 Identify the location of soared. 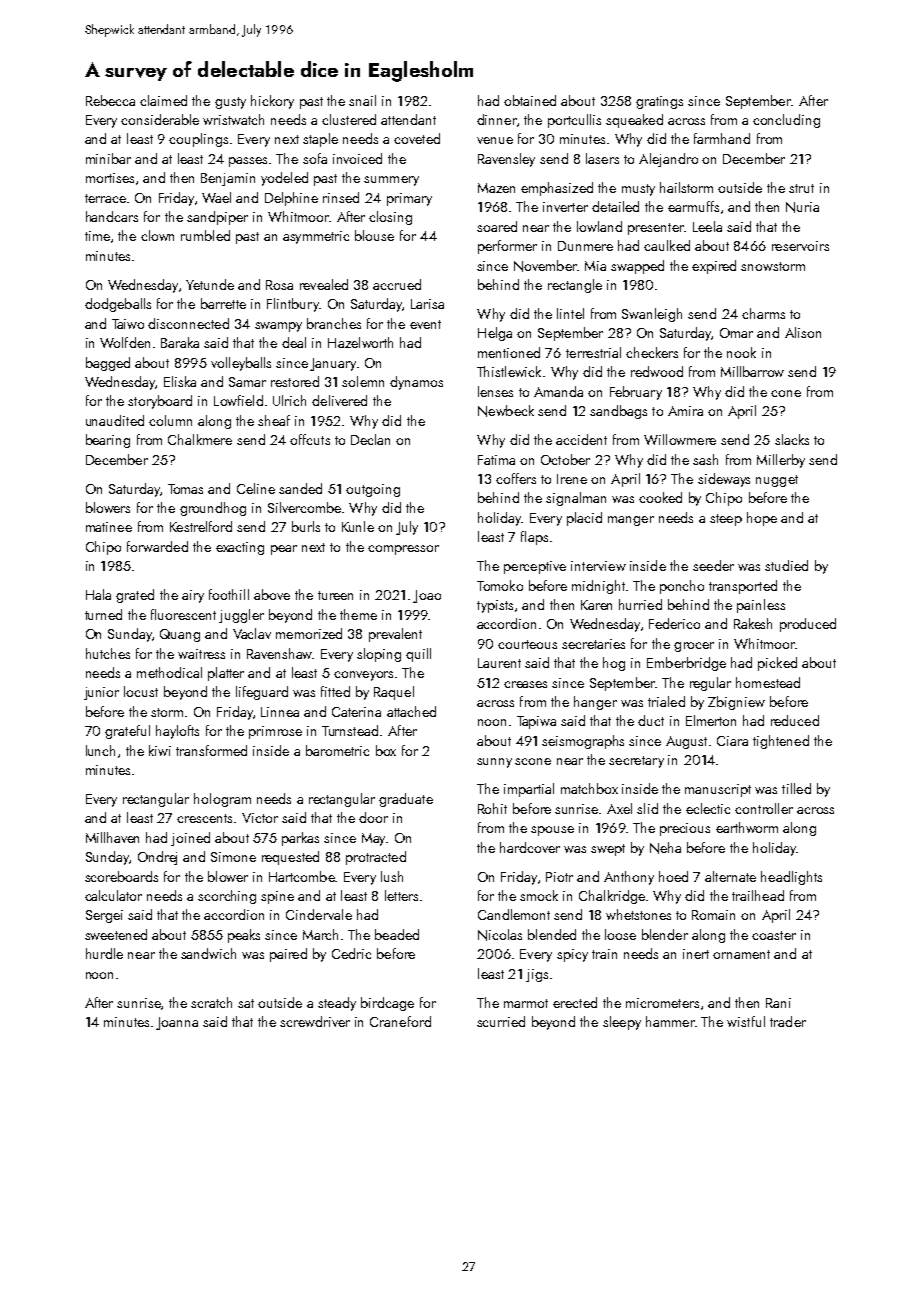
(497, 226).
